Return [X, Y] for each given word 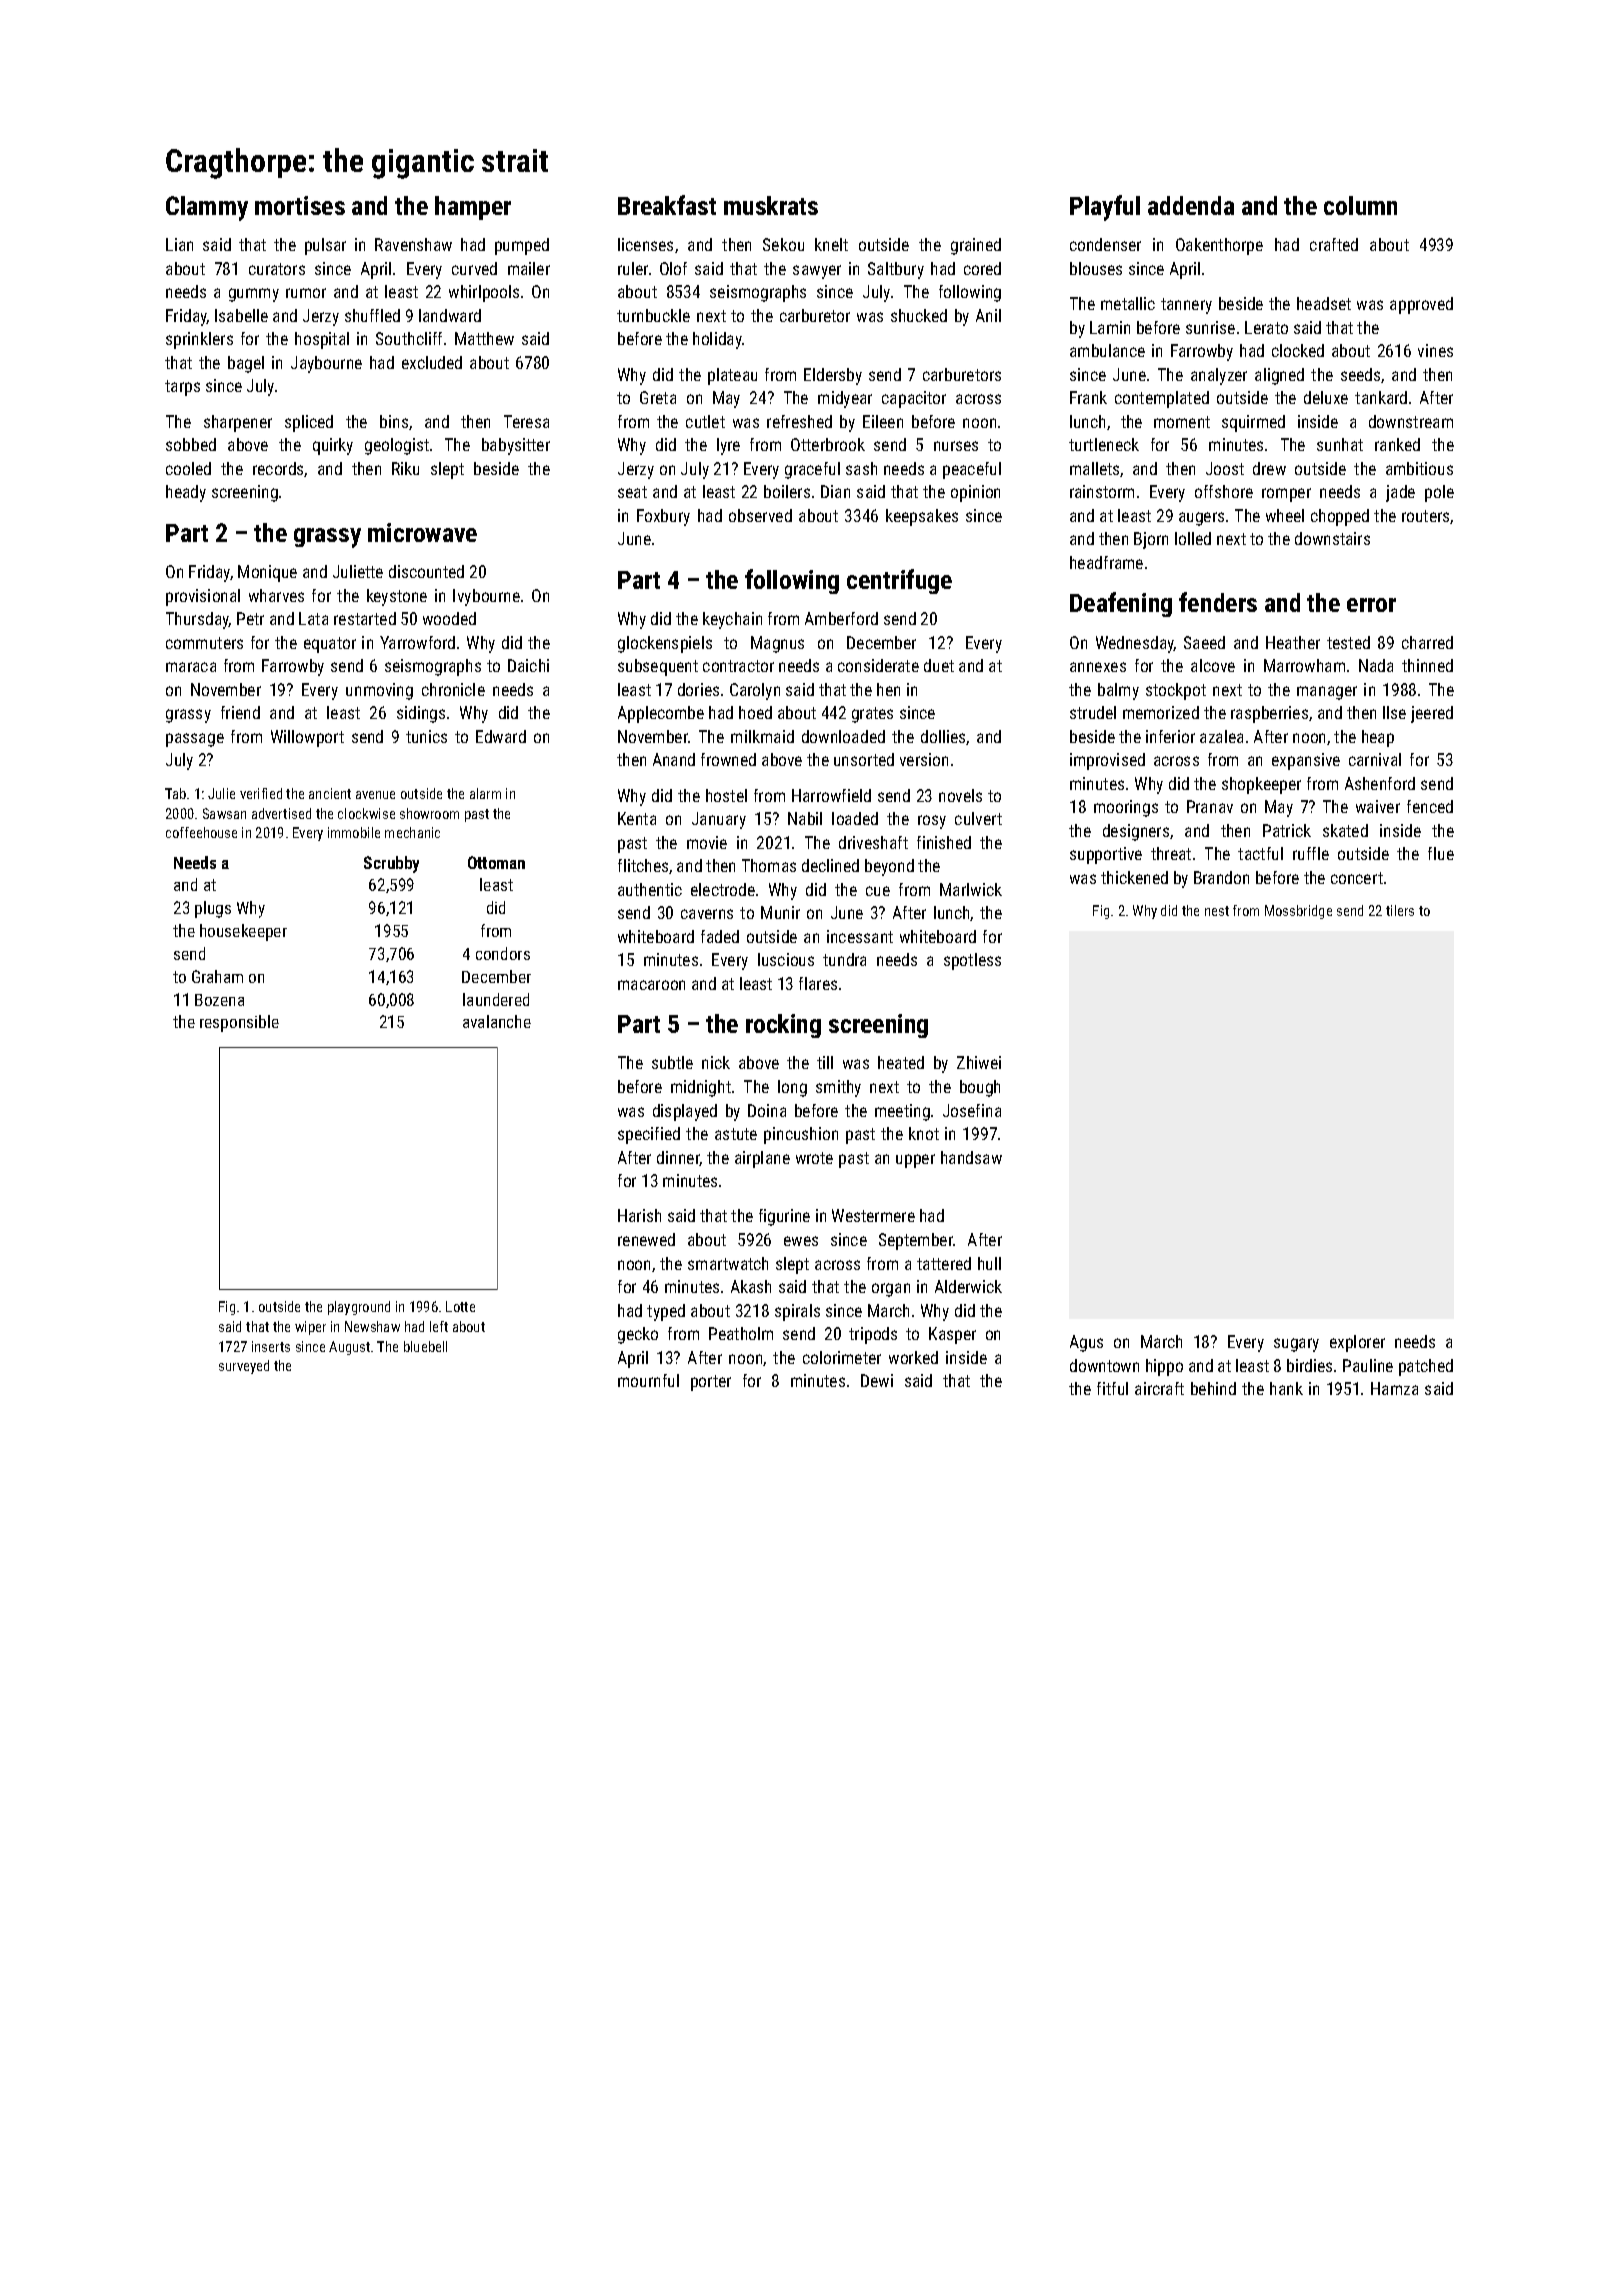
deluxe [1326, 397]
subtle [672, 1062]
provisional [203, 597]
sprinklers [199, 340]
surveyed [244, 1367]
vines [1435, 350]
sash [861, 468]
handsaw [971, 1157]
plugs [213, 909]
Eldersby [833, 376]
